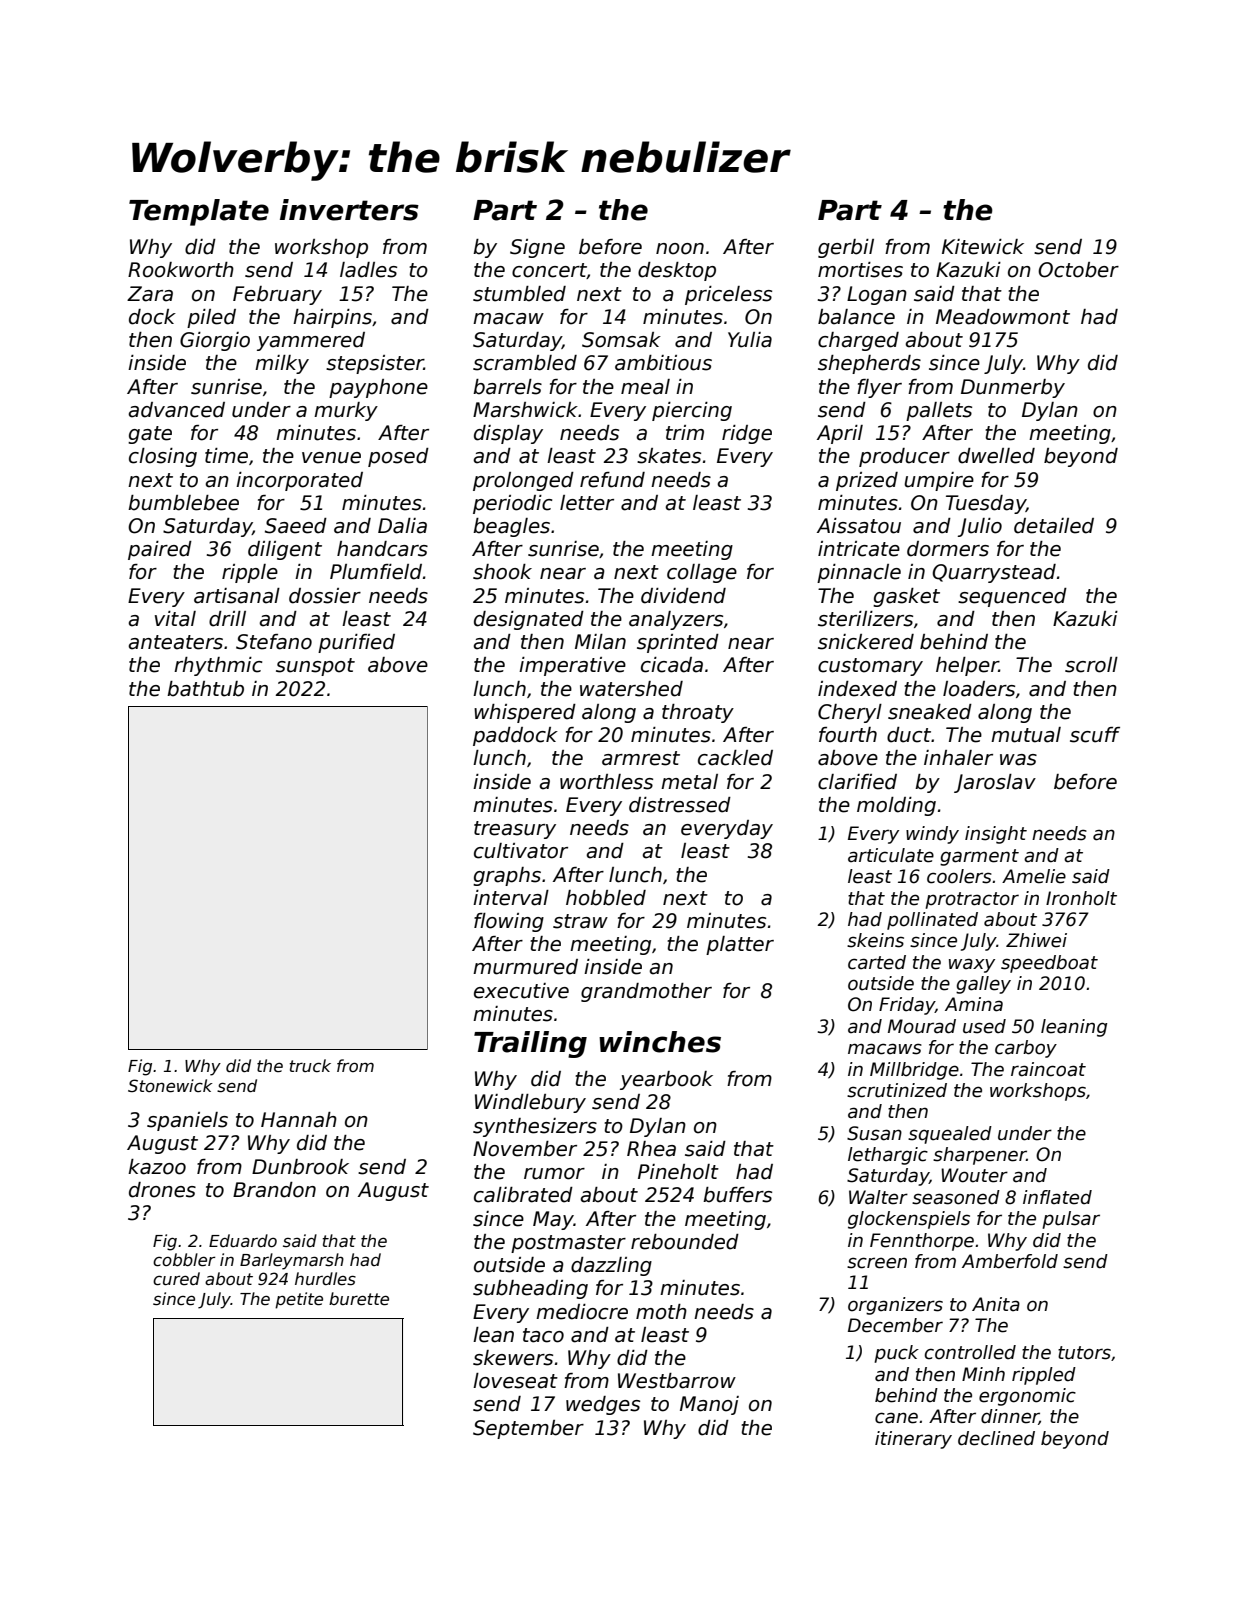  Describe the element at coordinates (683, 596) in the screenshot. I see `dividend` at that location.
